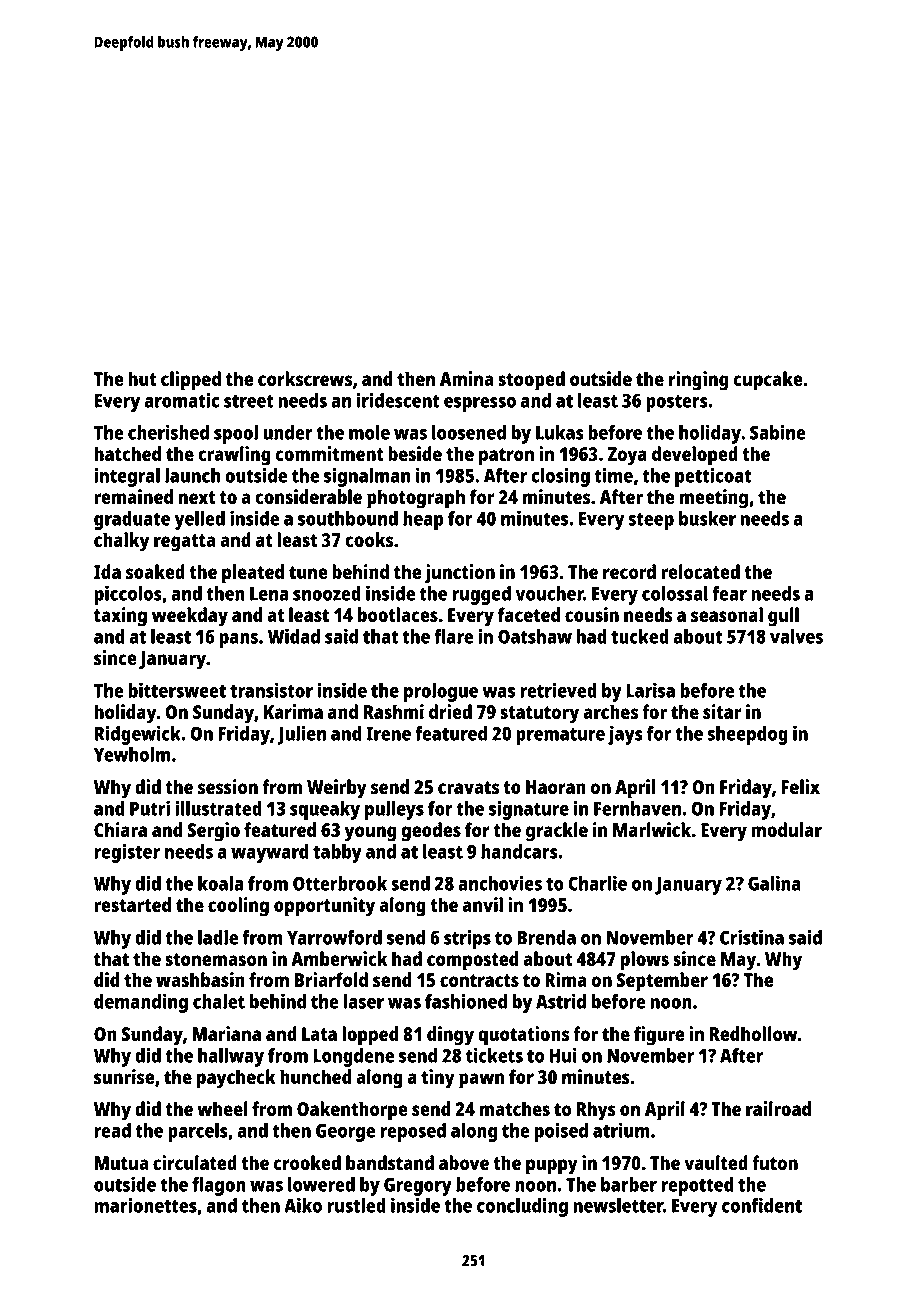 The image size is (924, 1314). What do you see at coordinates (132, 520) in the screenshot?
I see `graduate` at bounding box center [132, 520].
